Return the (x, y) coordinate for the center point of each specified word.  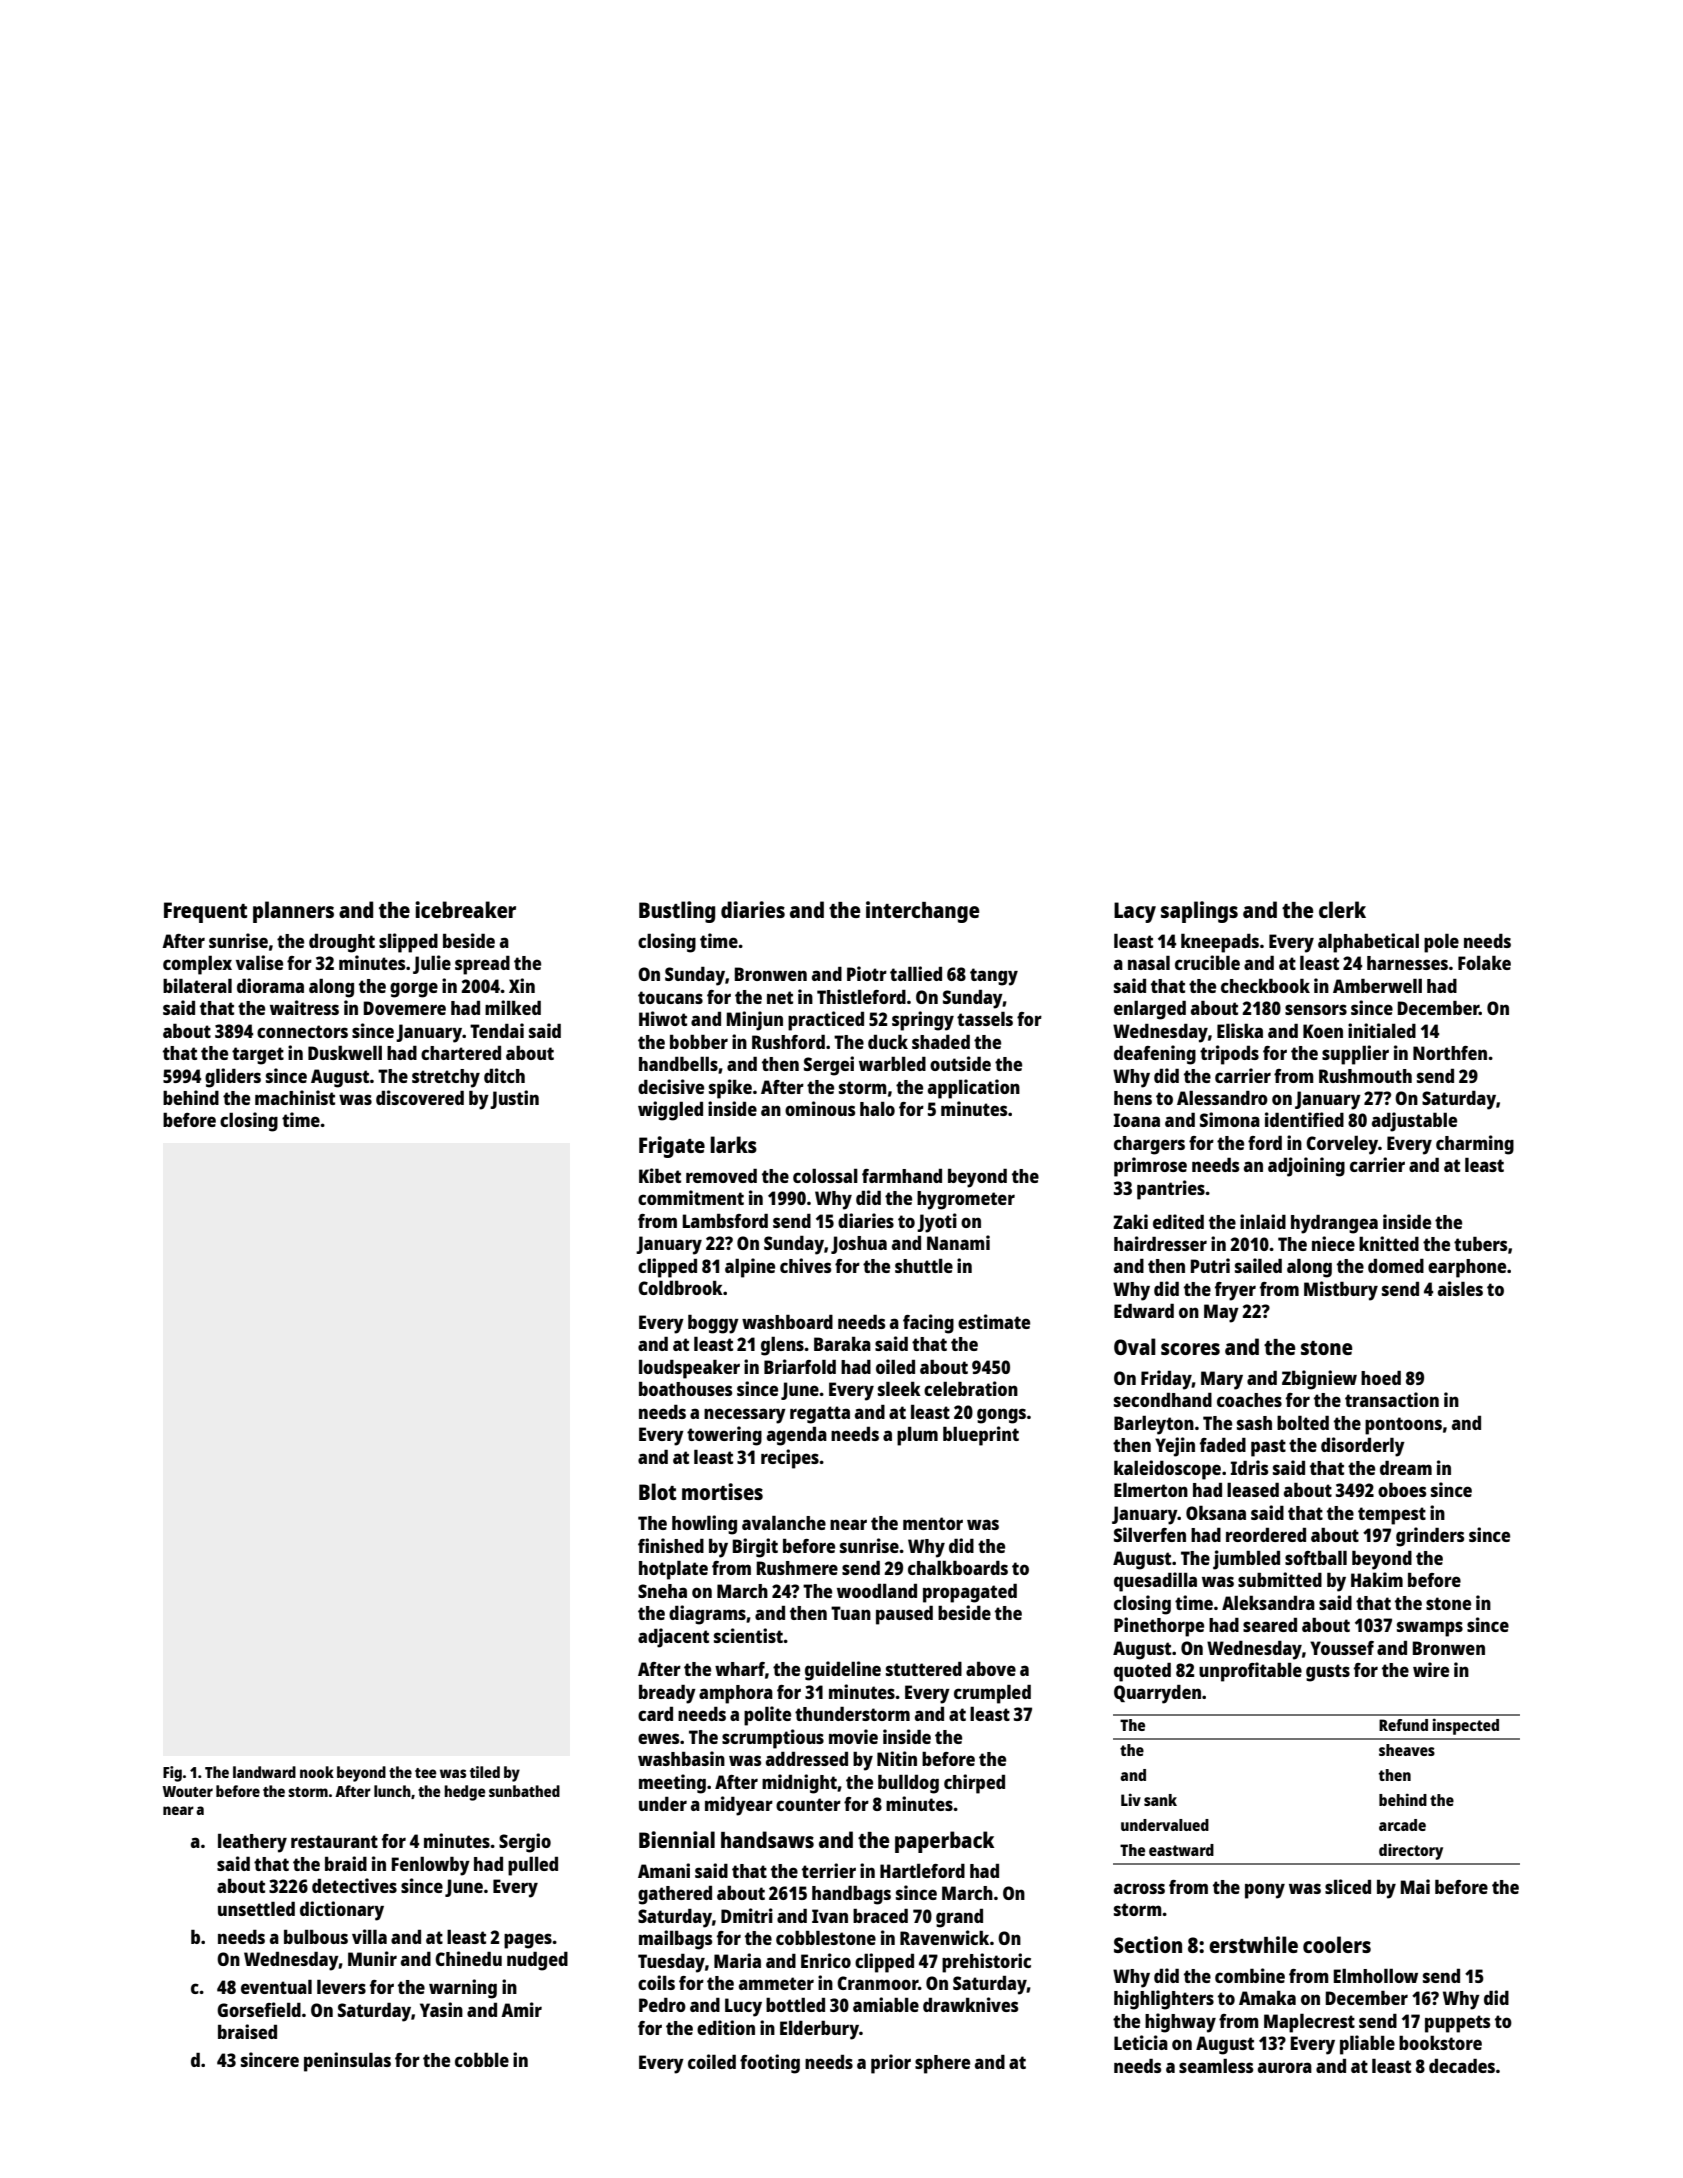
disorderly (1363, 1447)
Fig (172, 1774)
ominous (820, 1108)
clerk (1342, 909)
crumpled (992, 1694)
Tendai (497, 1030)
